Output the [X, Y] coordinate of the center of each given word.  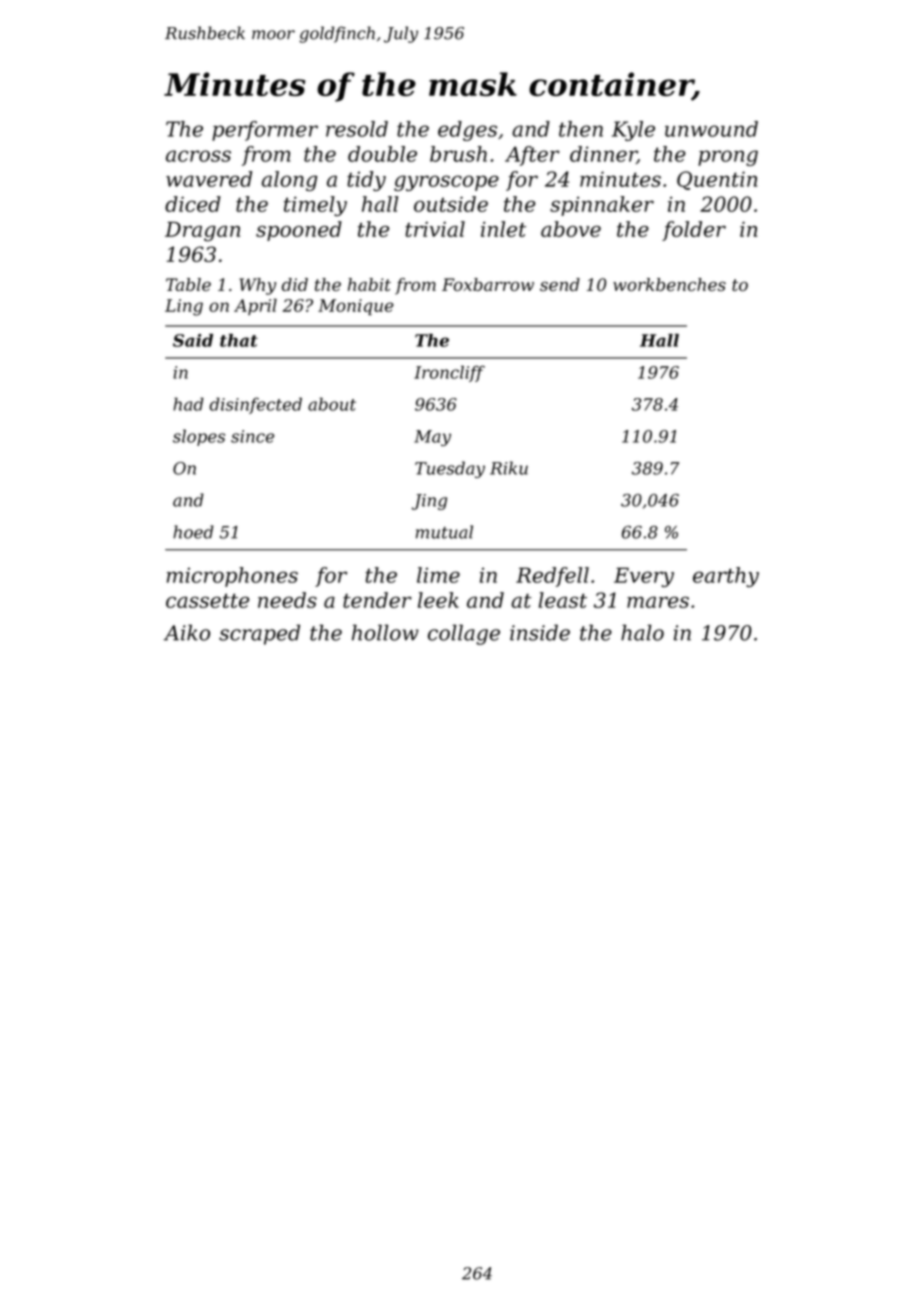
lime [438, 575]
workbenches [669, 284]
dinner [603, 155]
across [198, 156]
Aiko [187, 632]
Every [644, 577]
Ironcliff [449, 373]
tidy [366, 181]
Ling [184, 307]
